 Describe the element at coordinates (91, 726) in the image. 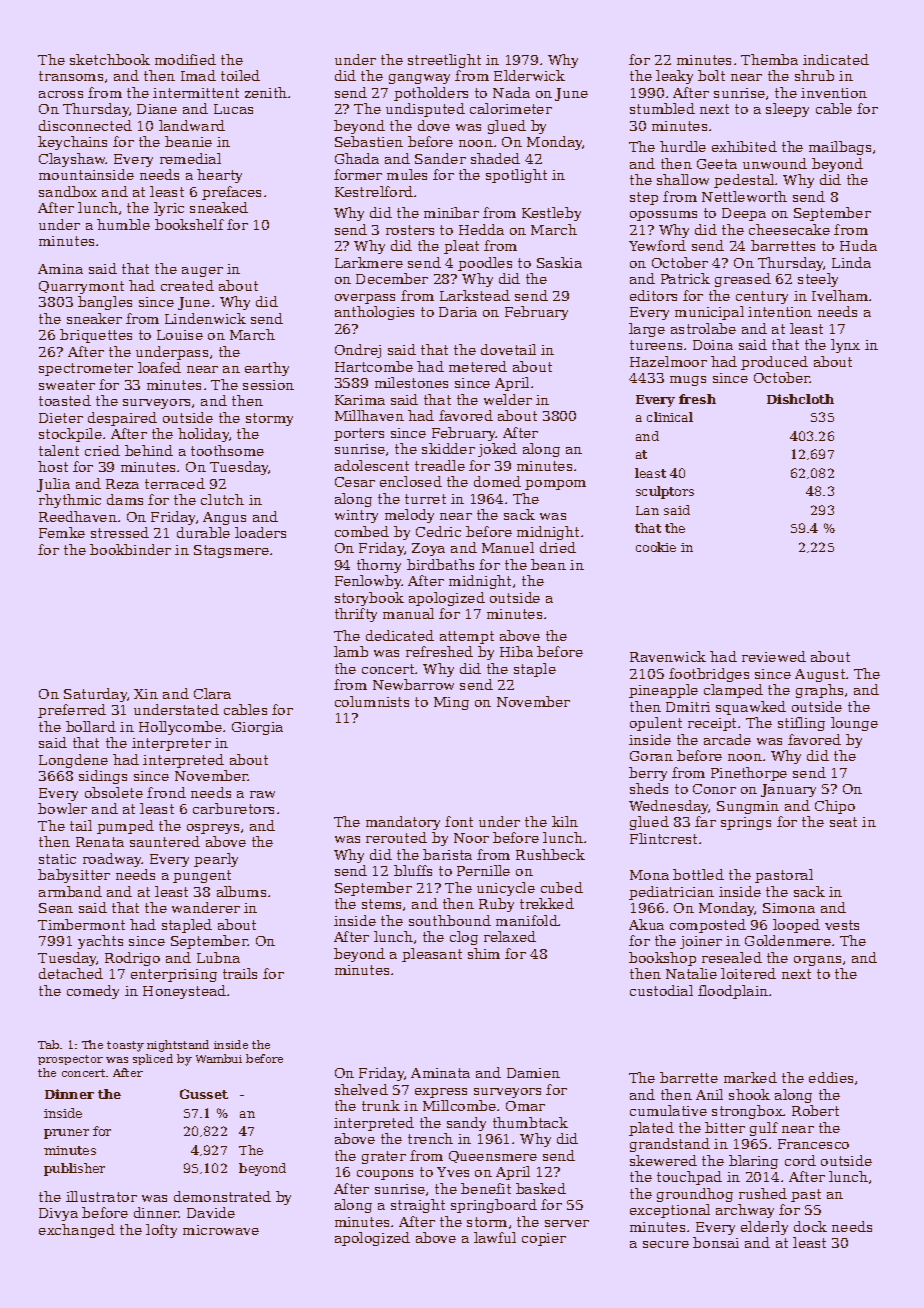

I see `bollard` at that location.
